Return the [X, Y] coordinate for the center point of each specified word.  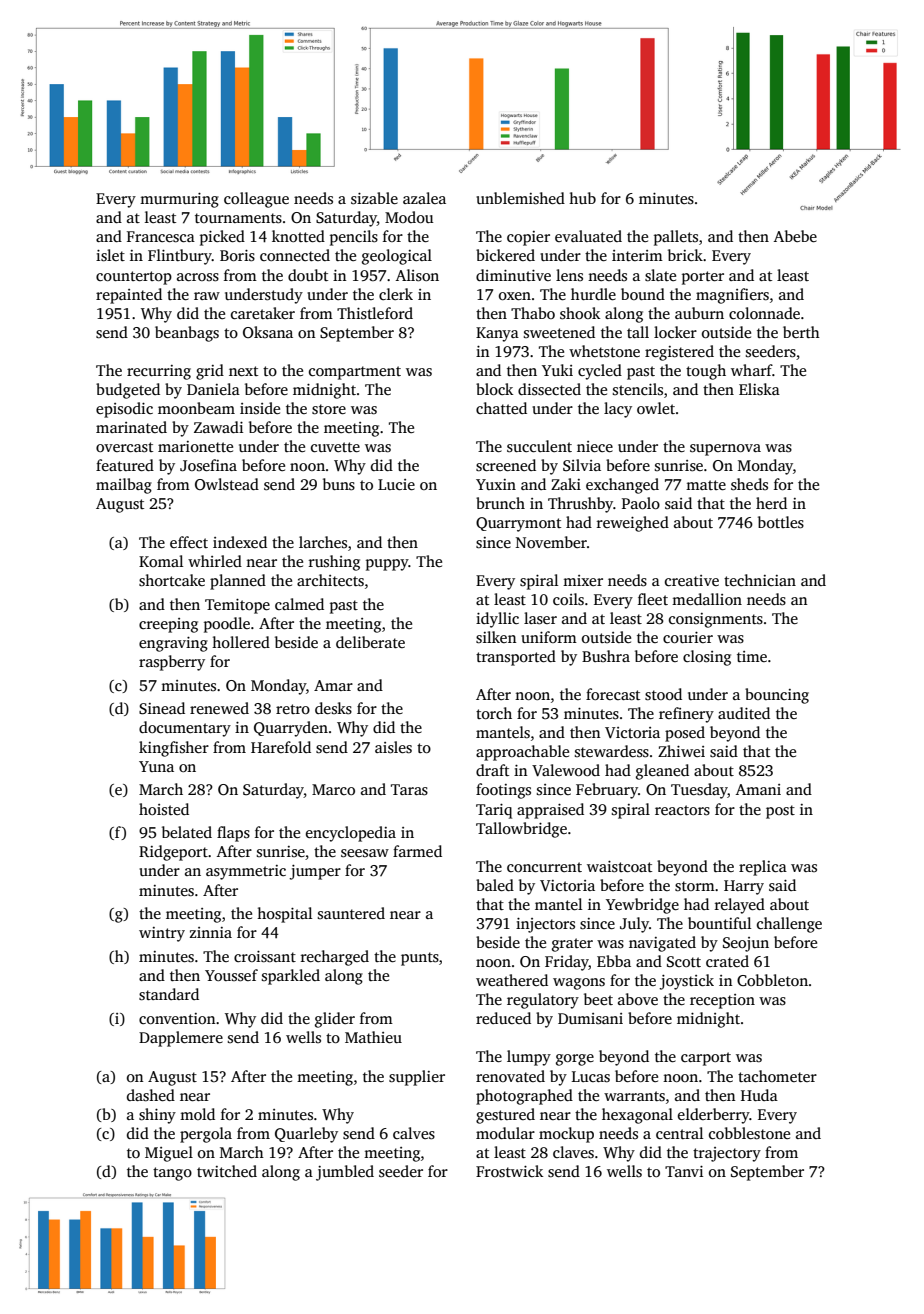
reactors [682, 810]
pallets [676, 238]
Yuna [156, 766]
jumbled [345, 1173]
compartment [355, 373]
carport [706, 1059]
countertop [134, 278]
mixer [583, 580]
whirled [215, 561]
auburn [699, 313]
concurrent [544, 867]
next [243, 371]
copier [528, 238]
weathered [512, 980]
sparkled [291, 977]
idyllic [497, 620]
